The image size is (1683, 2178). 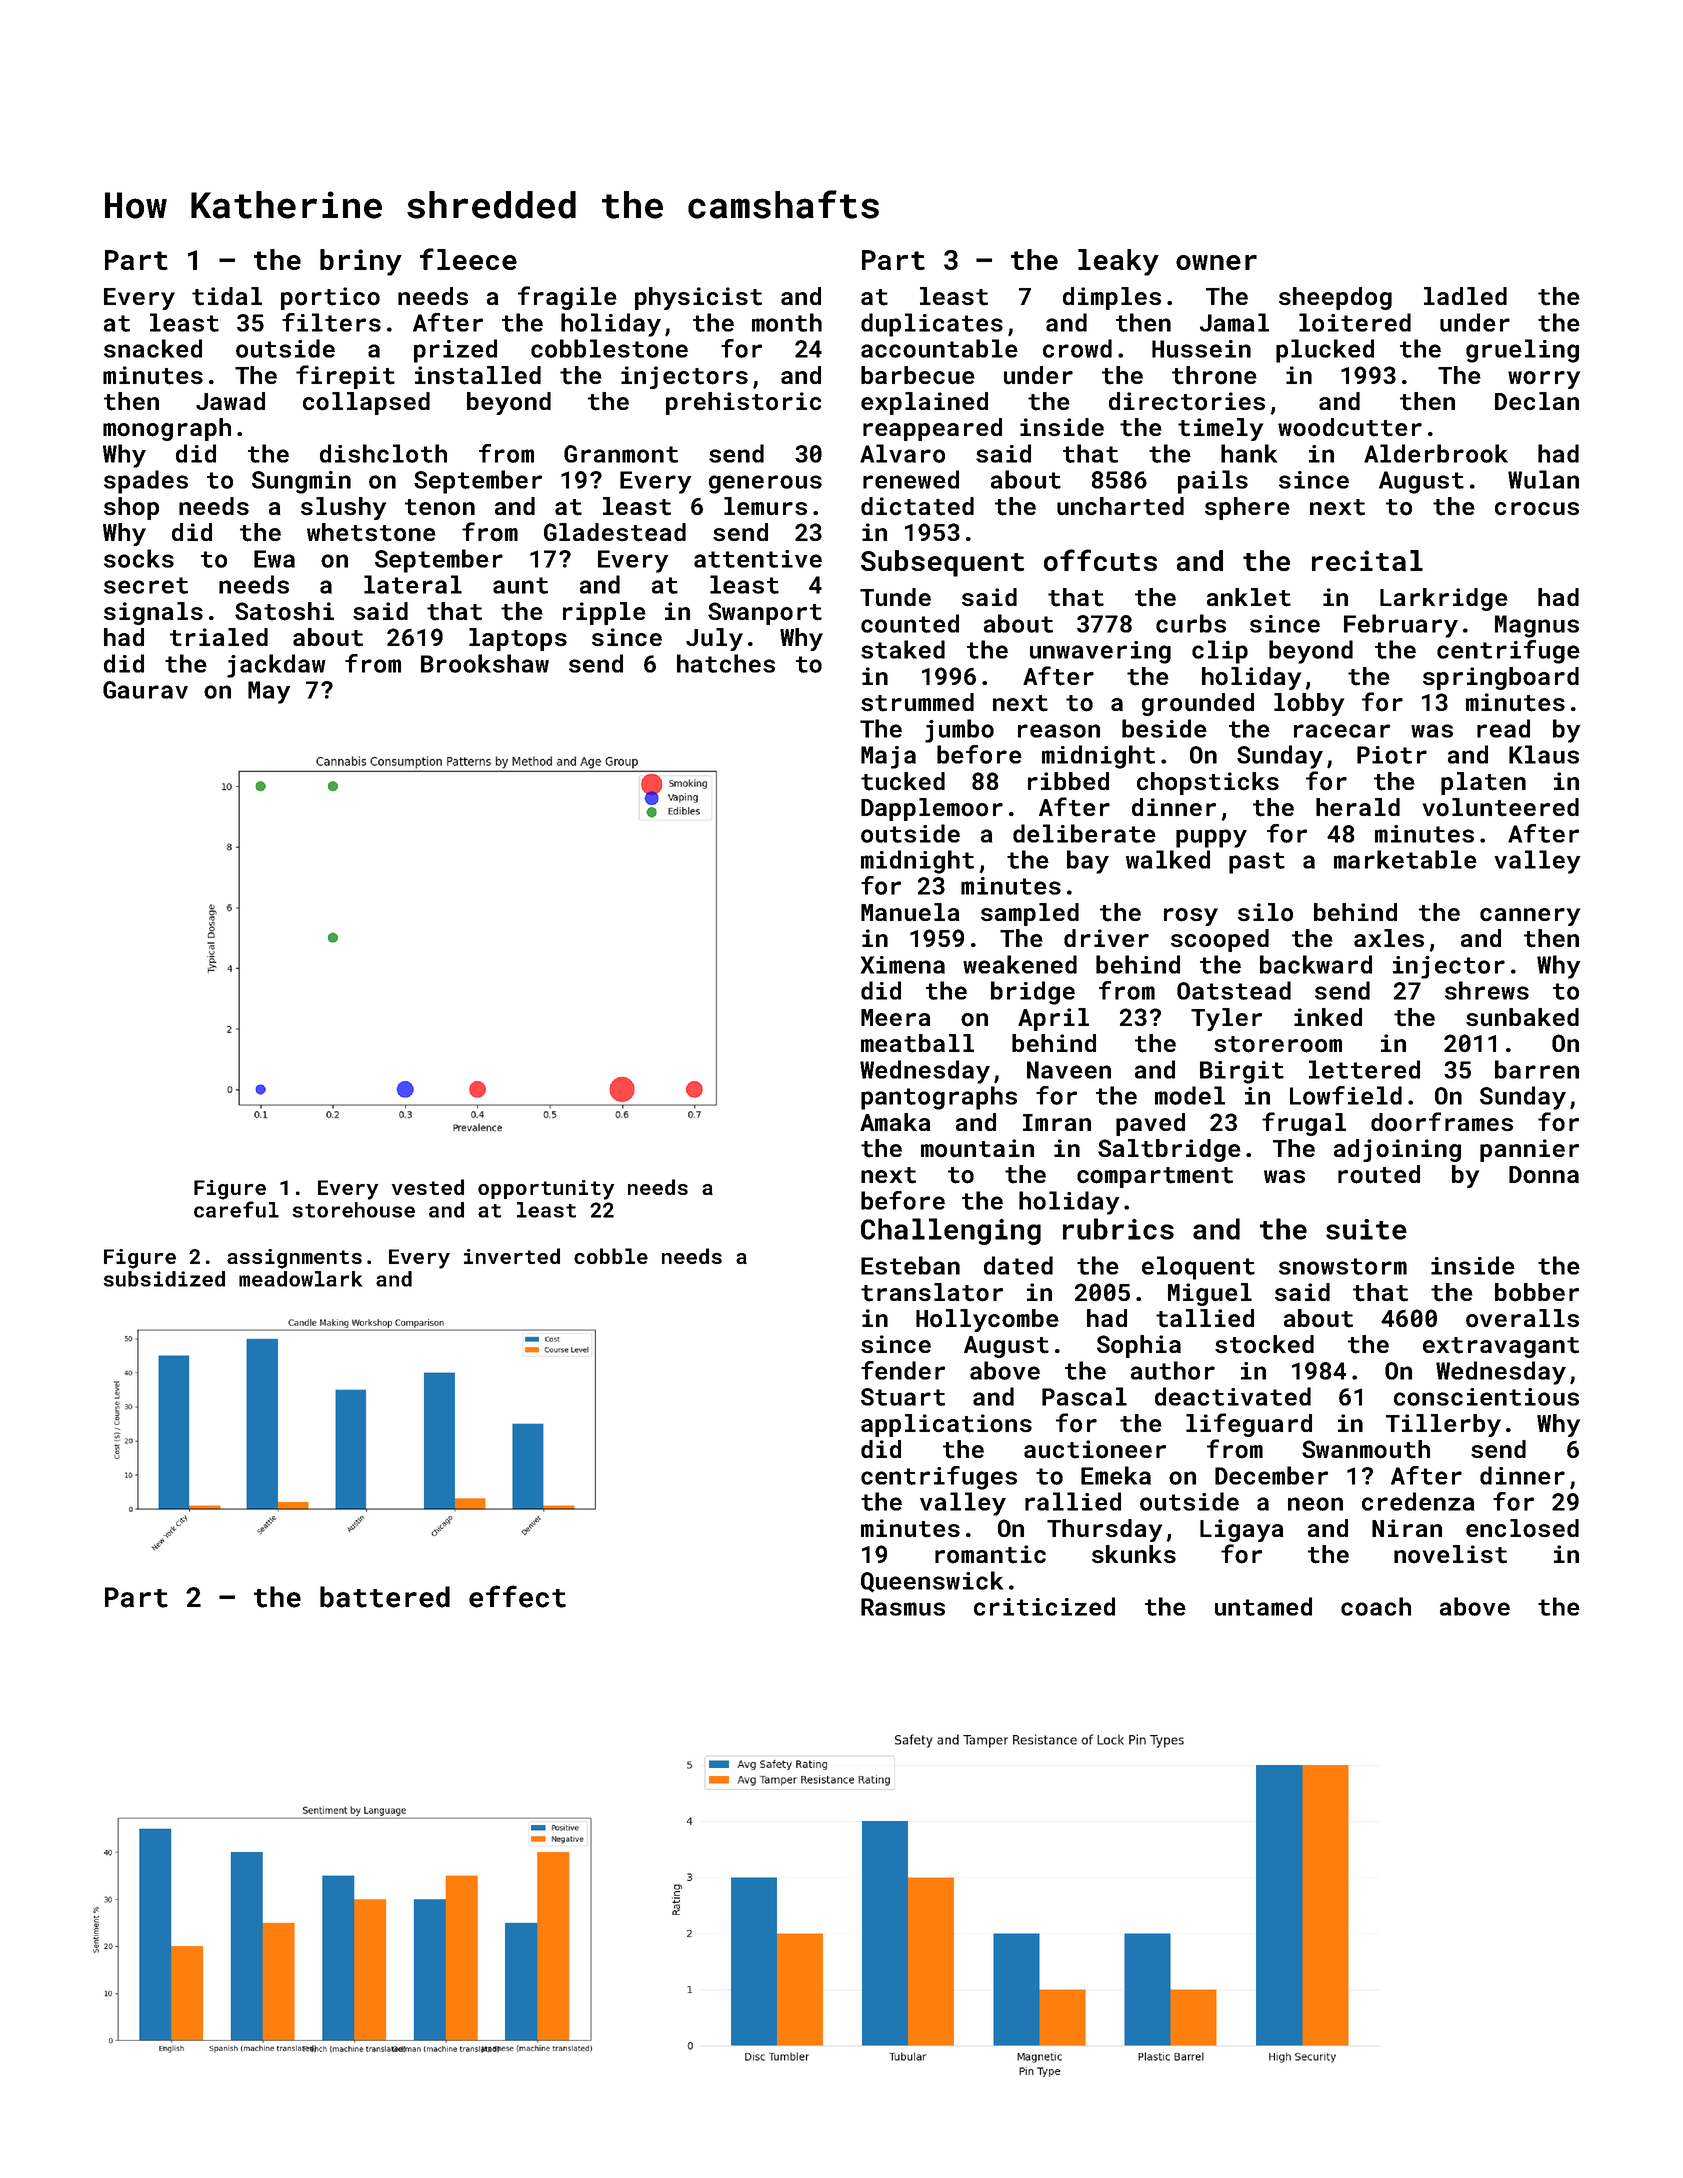 What do you see at coordinates (145, 690) in the screenshot?
I see `Gaurav` at bounding box center [145, 690].
